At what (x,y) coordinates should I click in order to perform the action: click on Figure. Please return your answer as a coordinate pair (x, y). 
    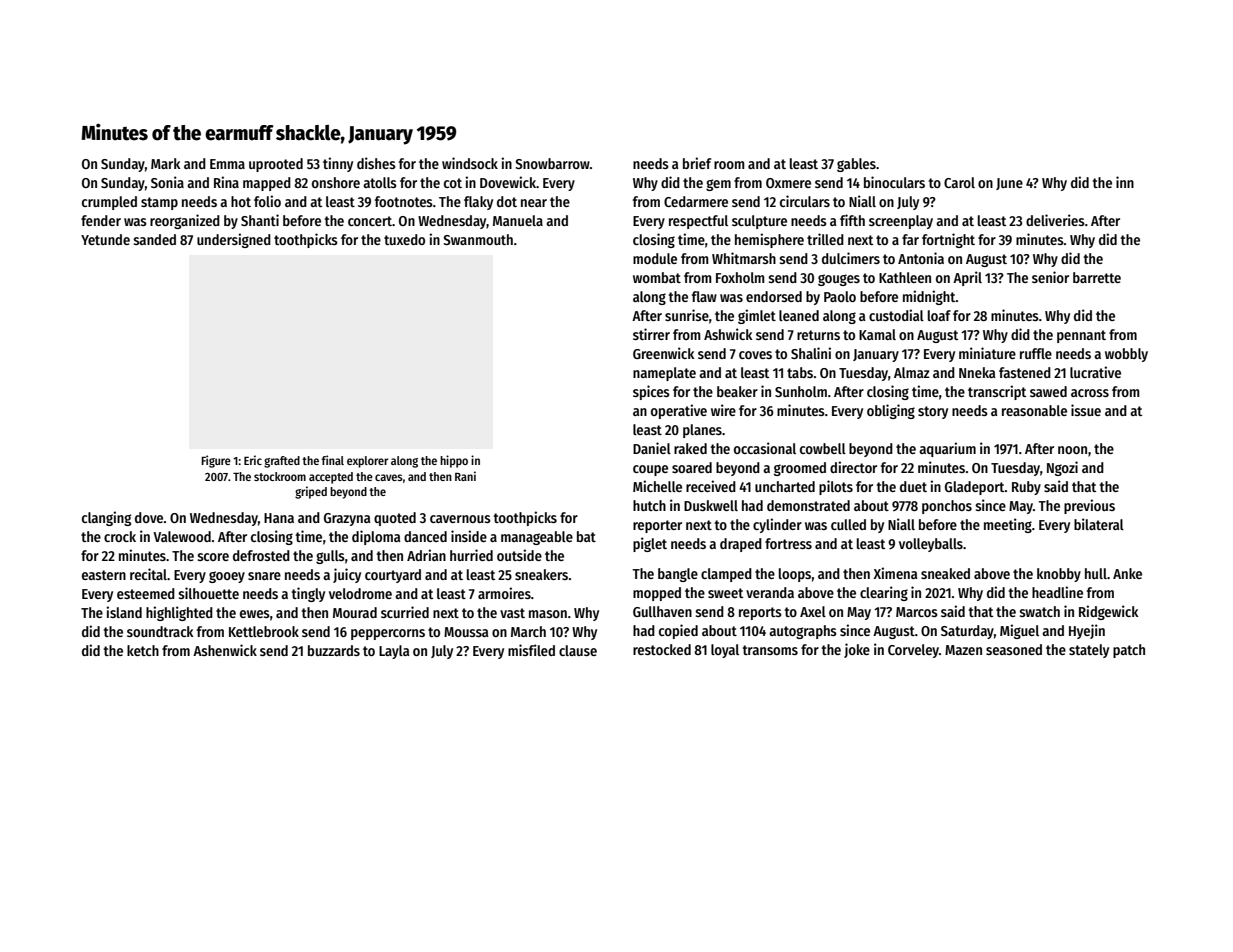
    Looking at the image, I should click on (216, 461).
